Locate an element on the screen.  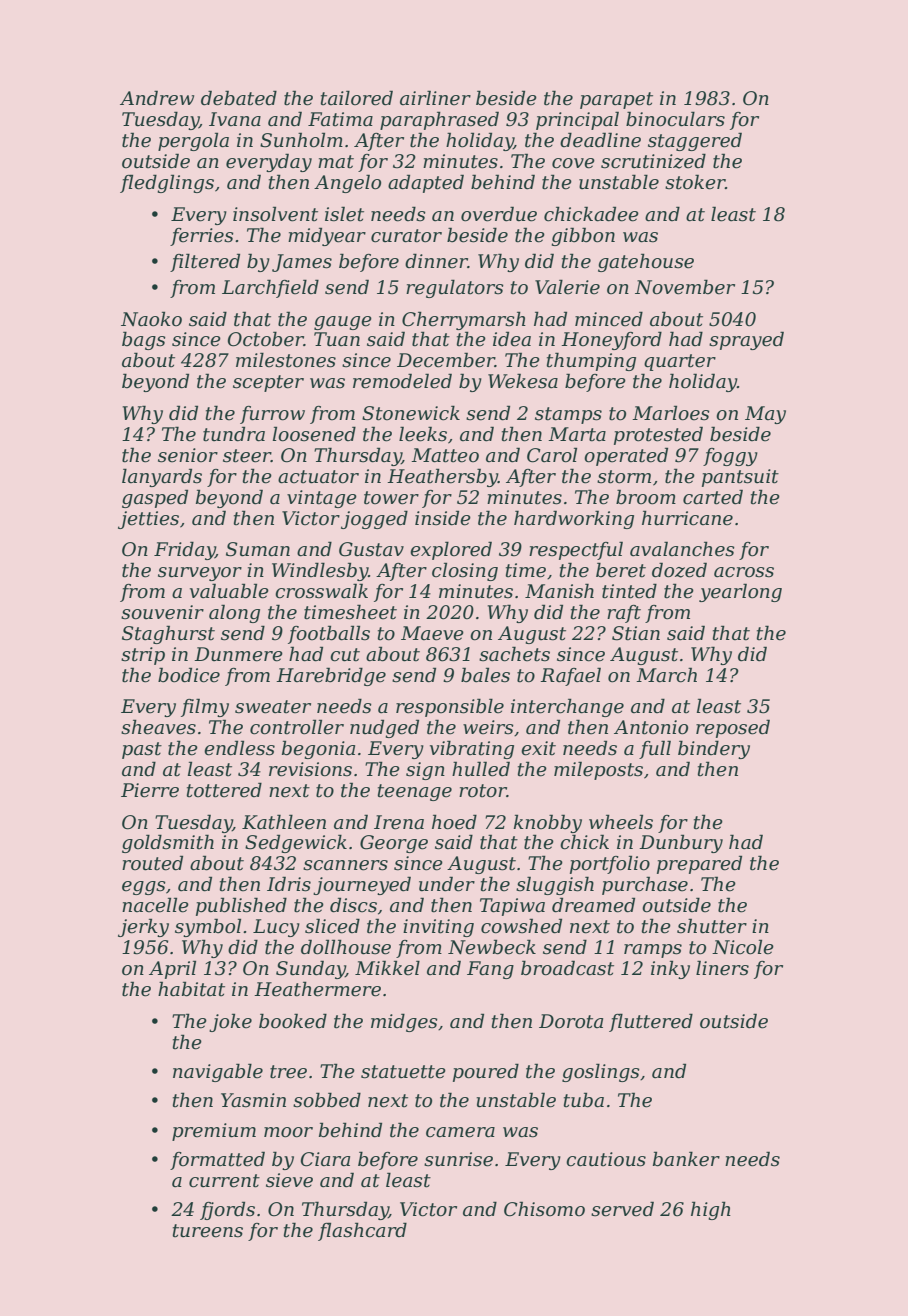
reposed is located at coordinates (733, 728).
